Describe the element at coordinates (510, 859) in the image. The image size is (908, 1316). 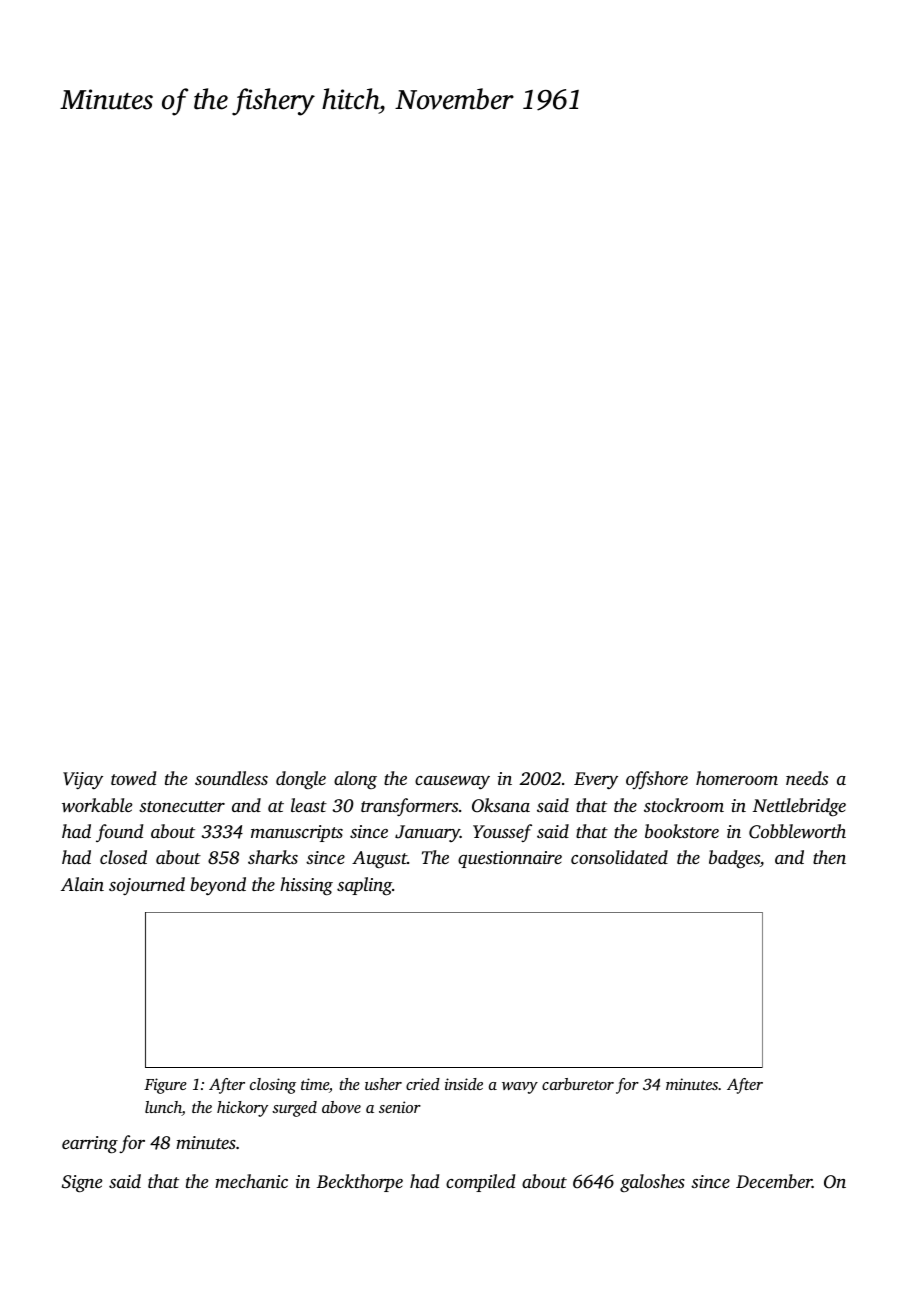
I see `questionnaire` at that location.
